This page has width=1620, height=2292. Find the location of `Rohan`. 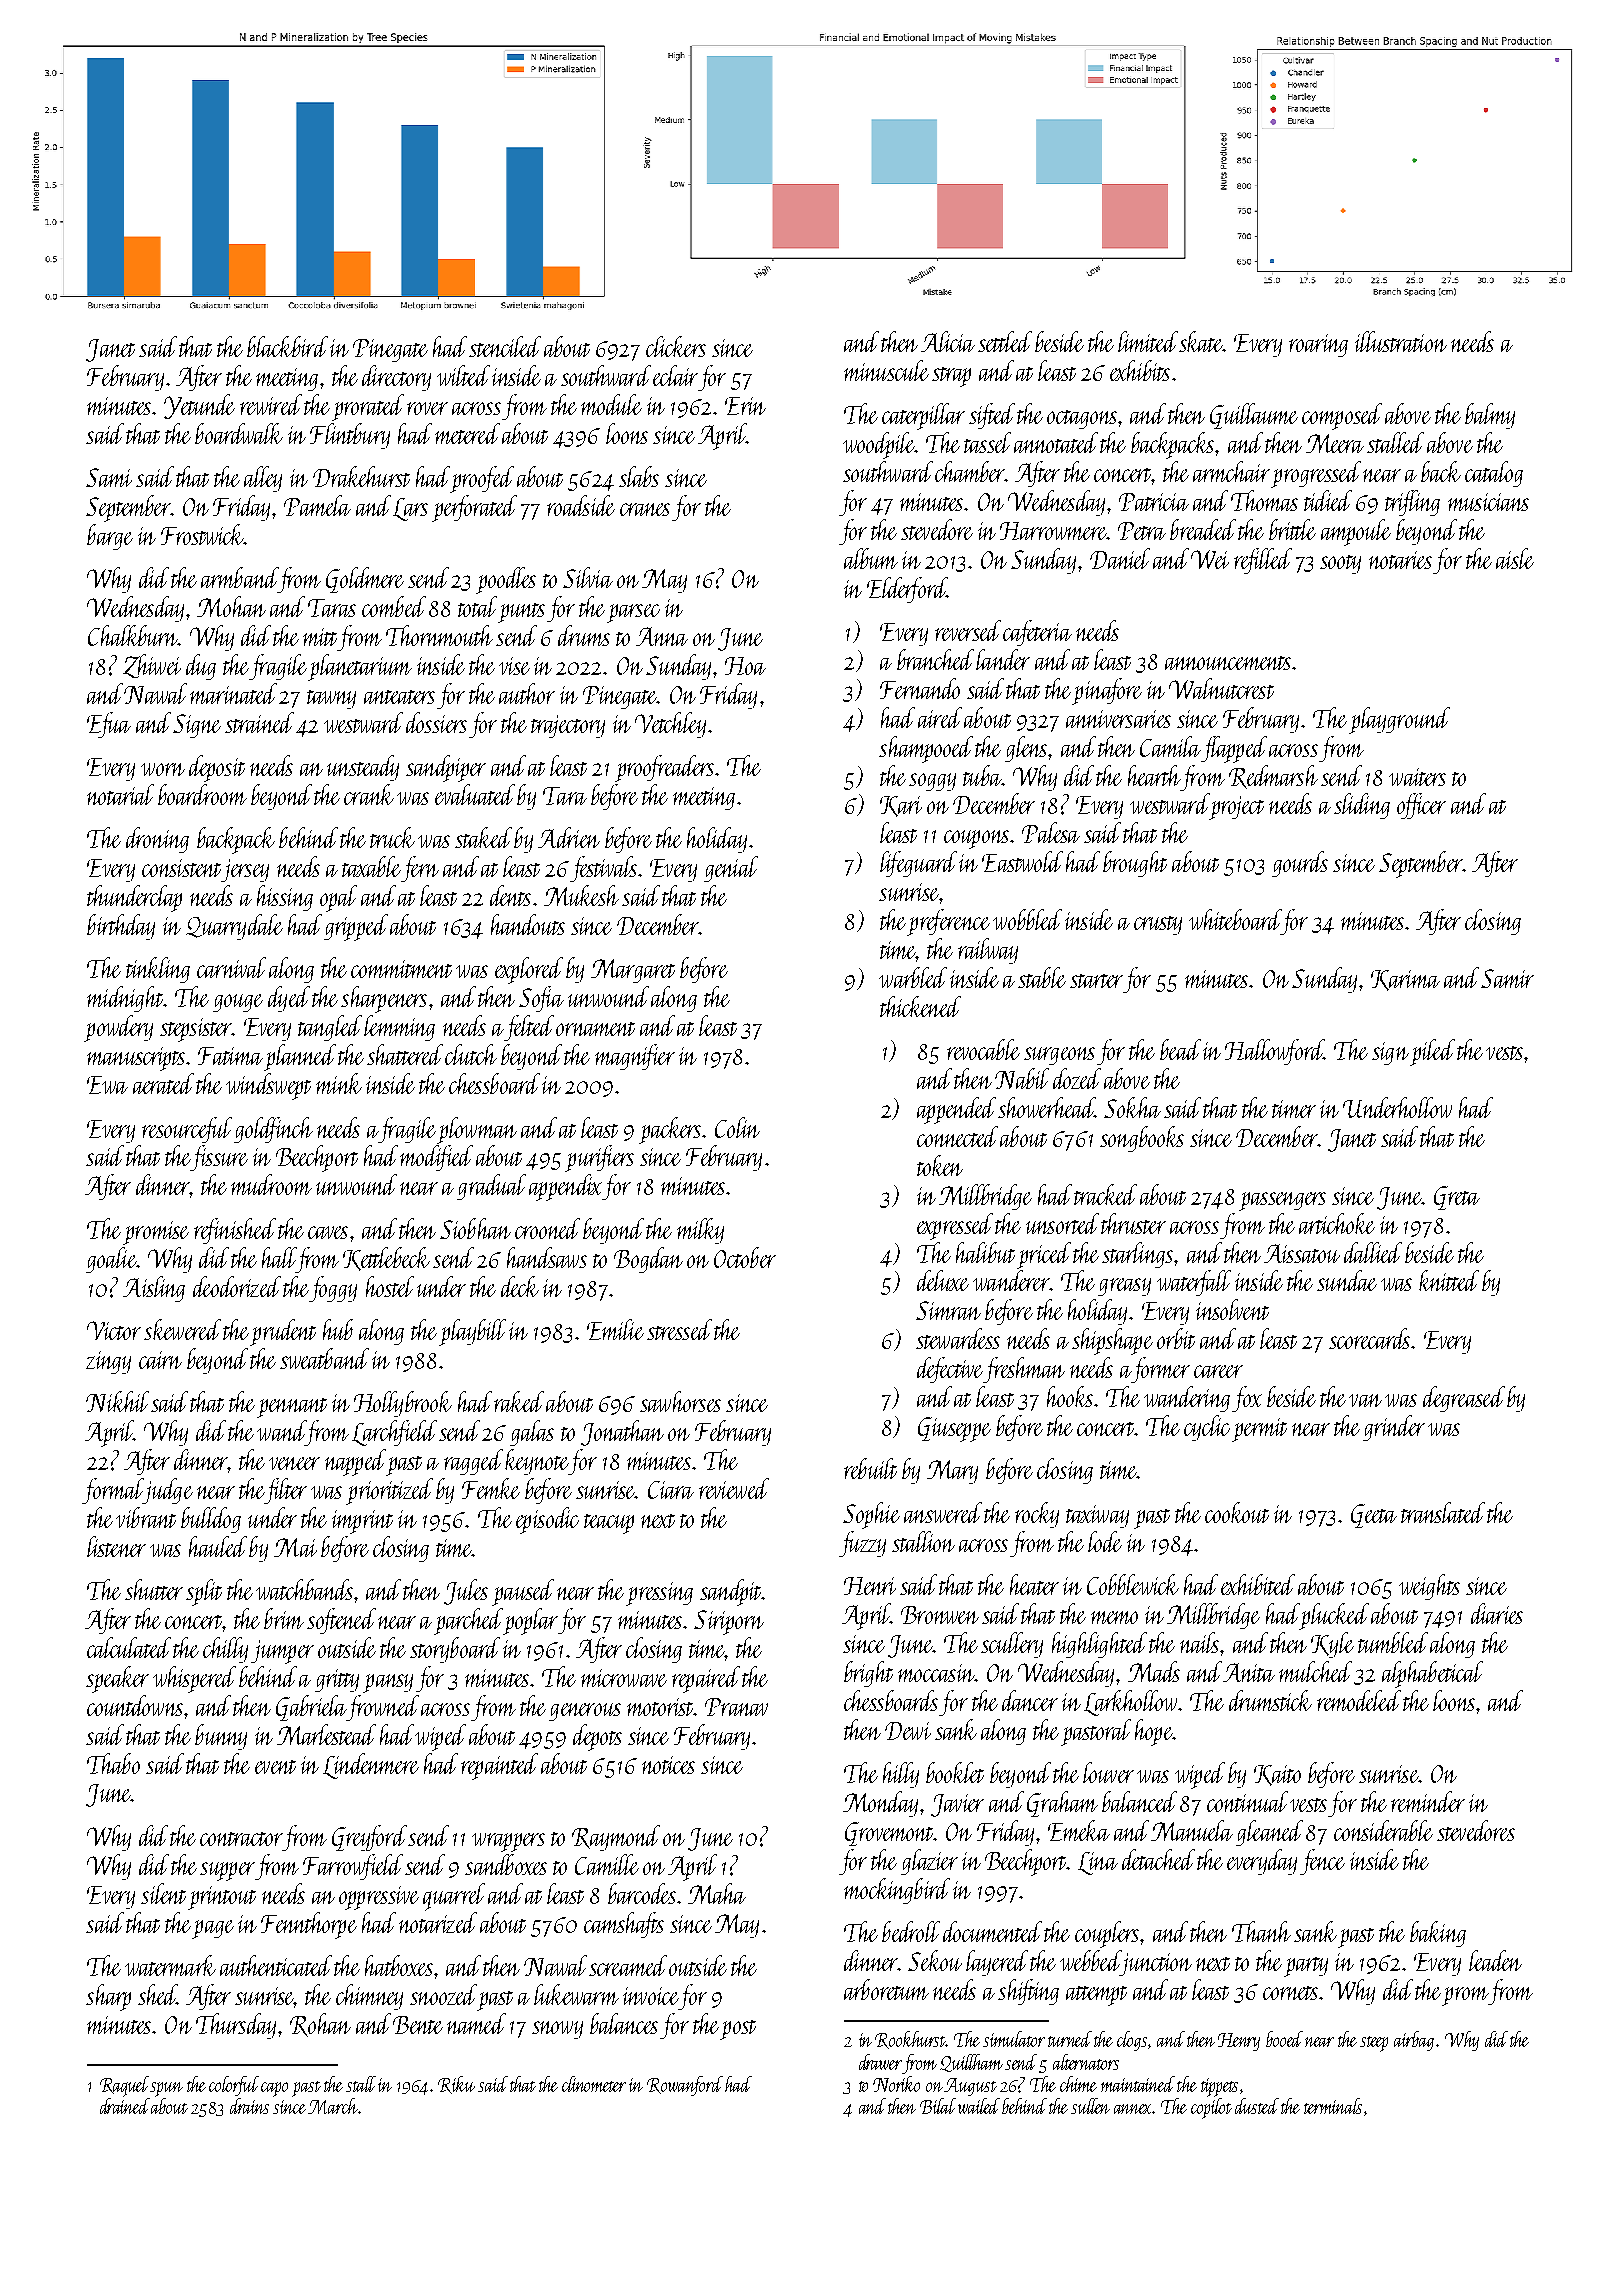

Rohan is located at coordinates (320, 2025).
